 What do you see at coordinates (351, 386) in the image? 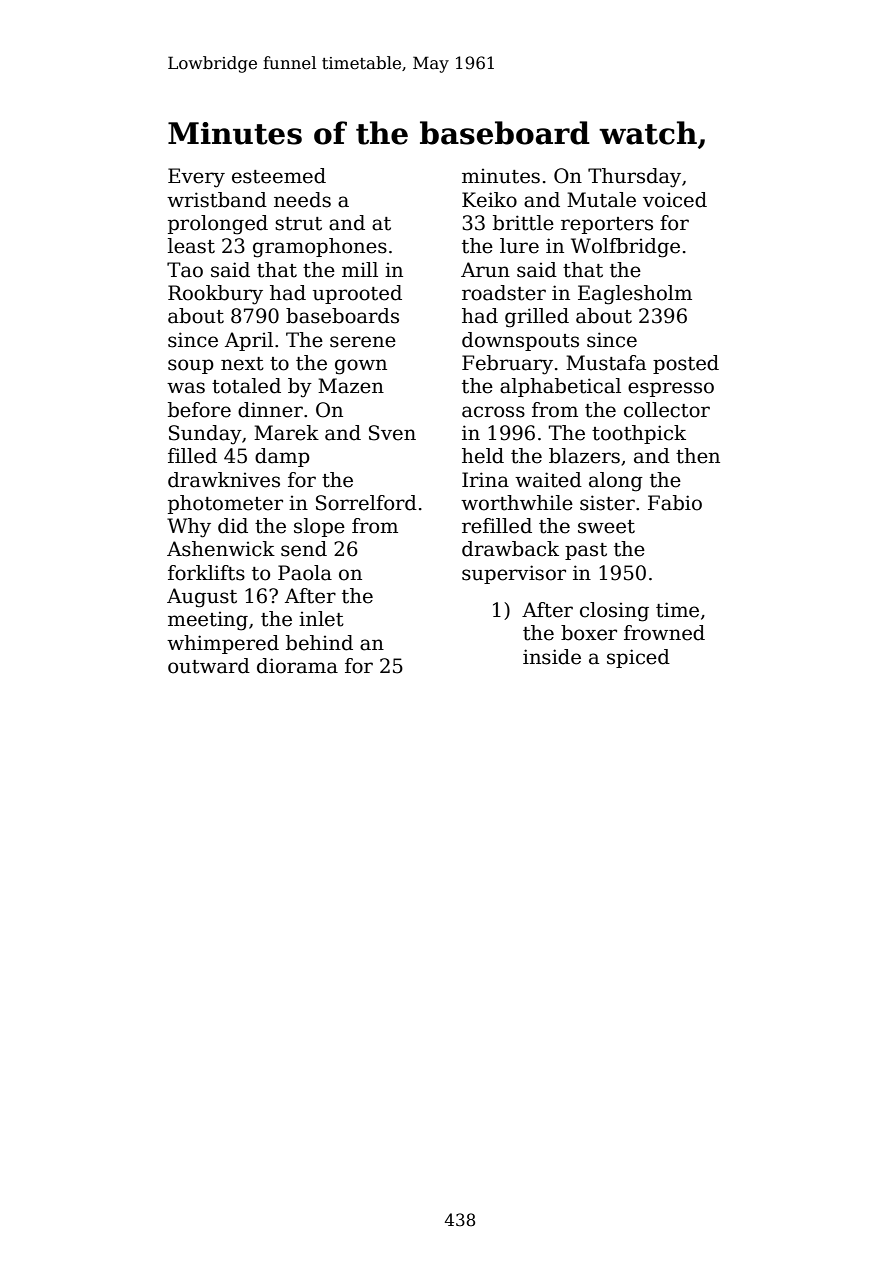
I see `Mazen` at bounding box center [351, 386].
